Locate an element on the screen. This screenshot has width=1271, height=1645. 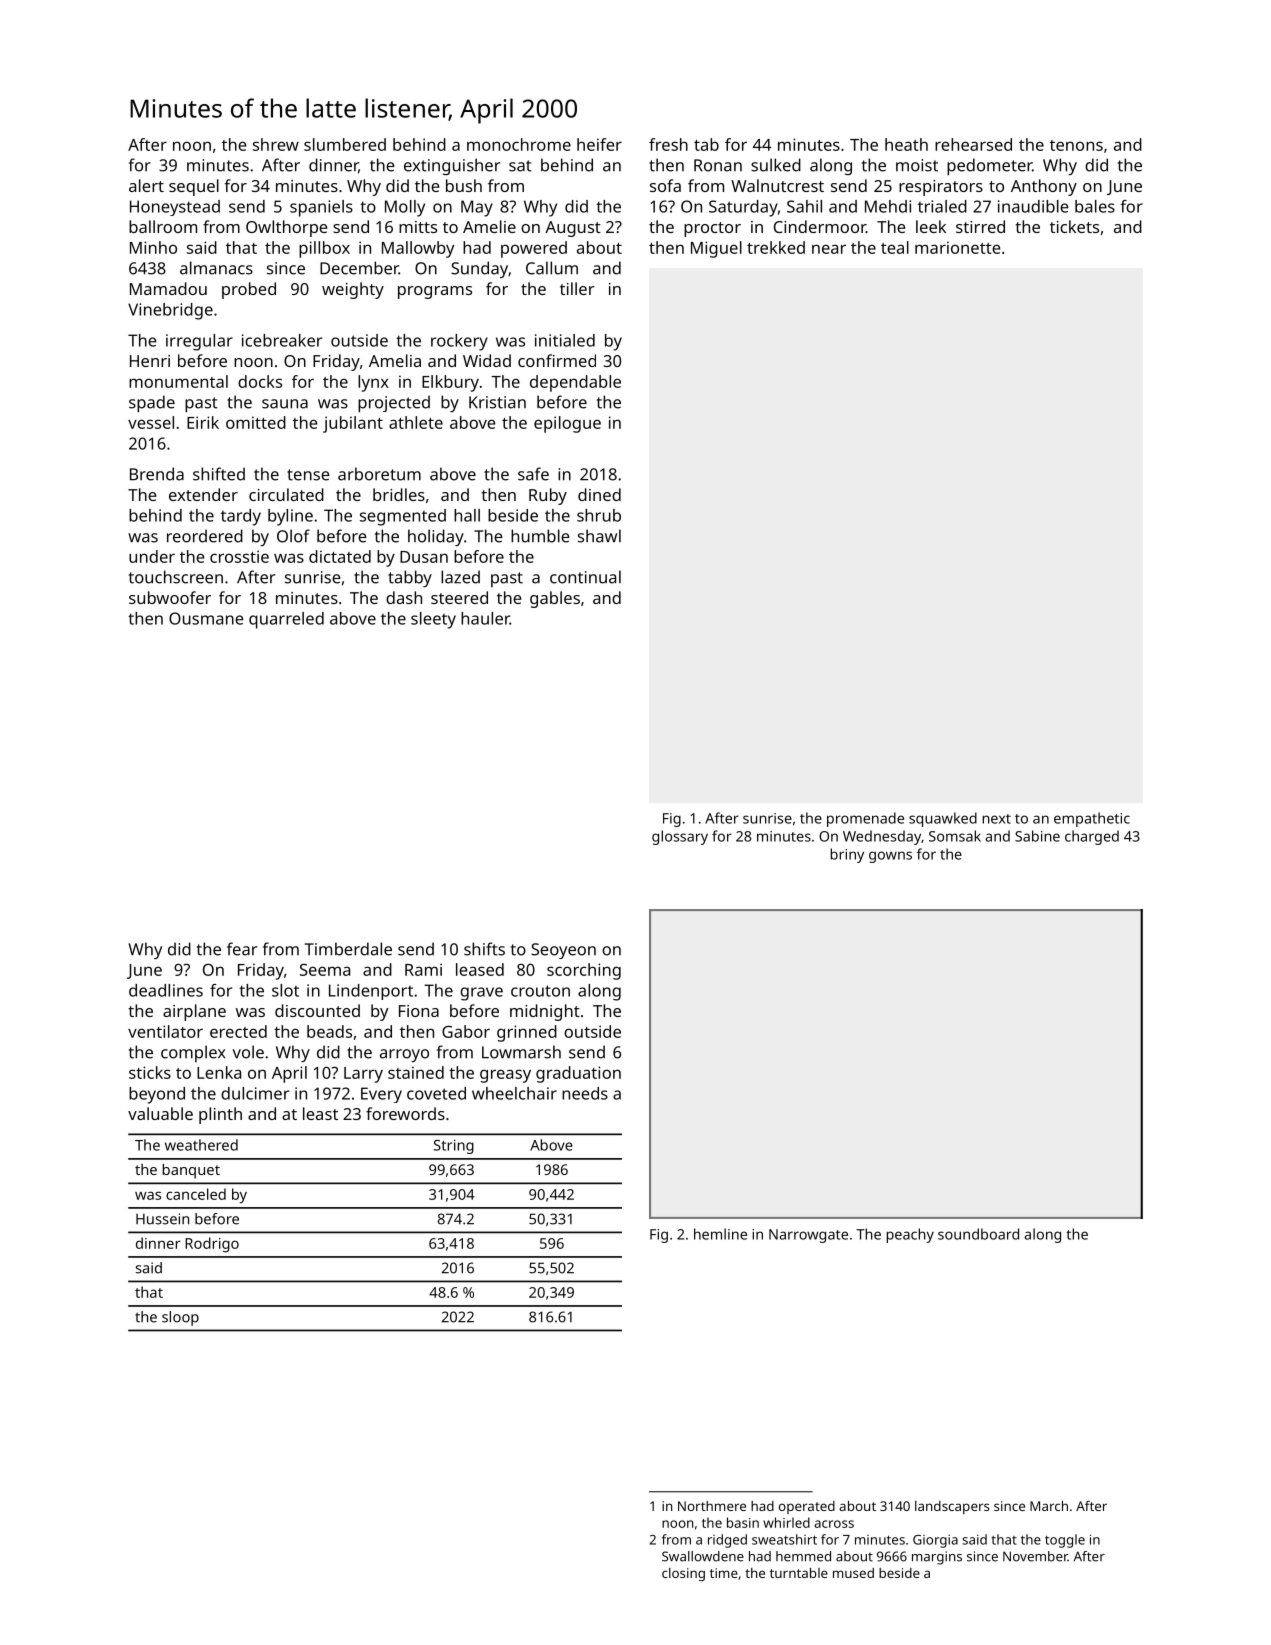
deadlines is located at coordinates (166, 990).
